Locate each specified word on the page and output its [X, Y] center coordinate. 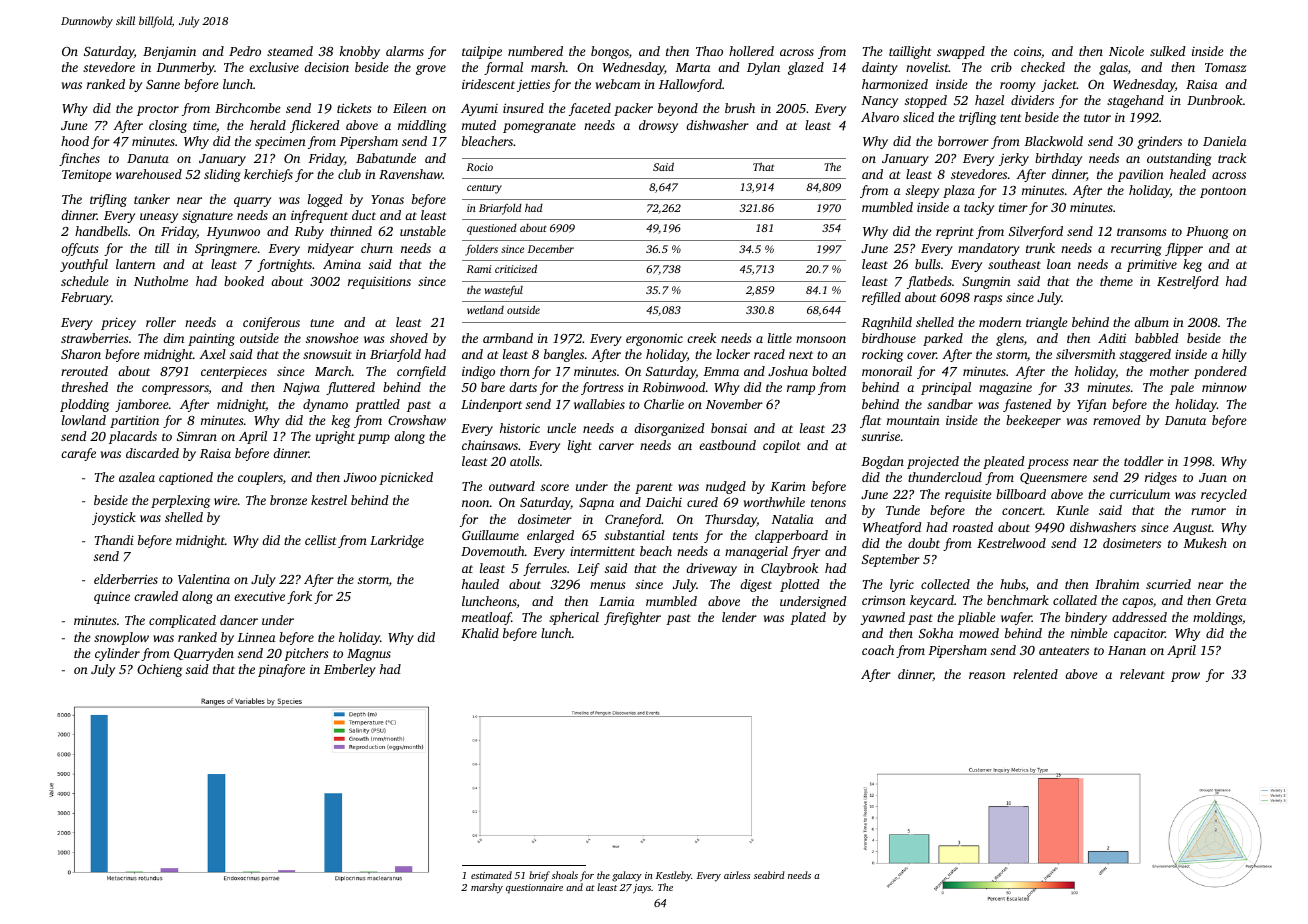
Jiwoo [360, 477]
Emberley [350, 670]
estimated [491, 875]
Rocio [480, 167]
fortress [602, 388]
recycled [1224, 495]
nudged [726, 487]
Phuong [1207, 232]
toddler [1144, 461]
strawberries [95, 338]
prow [1185, 677]
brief [539, 876]
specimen [280, 143]
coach [878, 650]
